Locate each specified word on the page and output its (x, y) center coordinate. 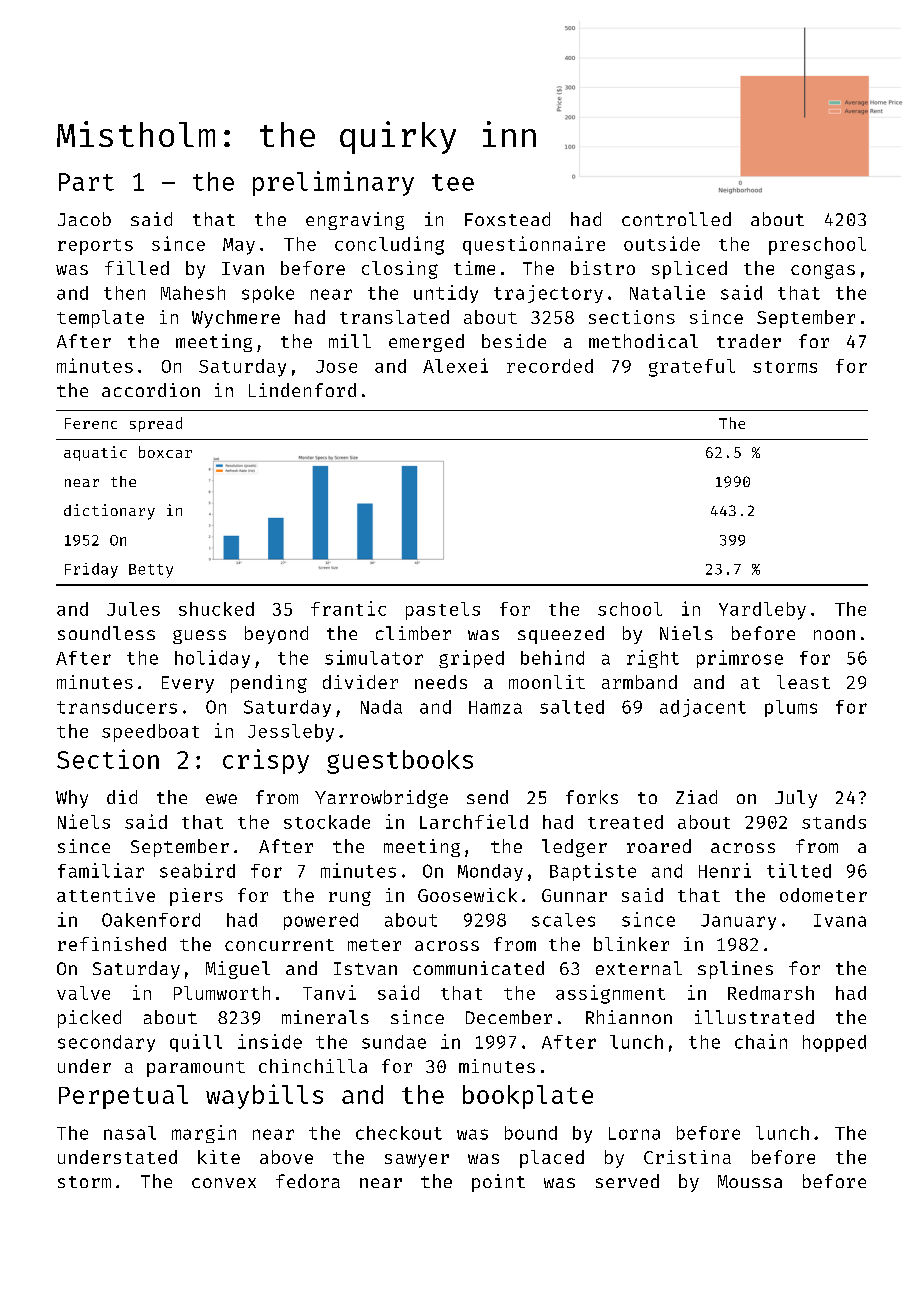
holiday (212, 659)
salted (572, 707)
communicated (478, 968)
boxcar (165, 452)
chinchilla (313, 1066)
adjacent (703, 708)
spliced (689, 270)
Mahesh (193, 293)
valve (83, 993)
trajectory (548, 294)
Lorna (634, 1133)
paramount (196, 1069)
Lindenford (302, 390)
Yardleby (762, 611)
